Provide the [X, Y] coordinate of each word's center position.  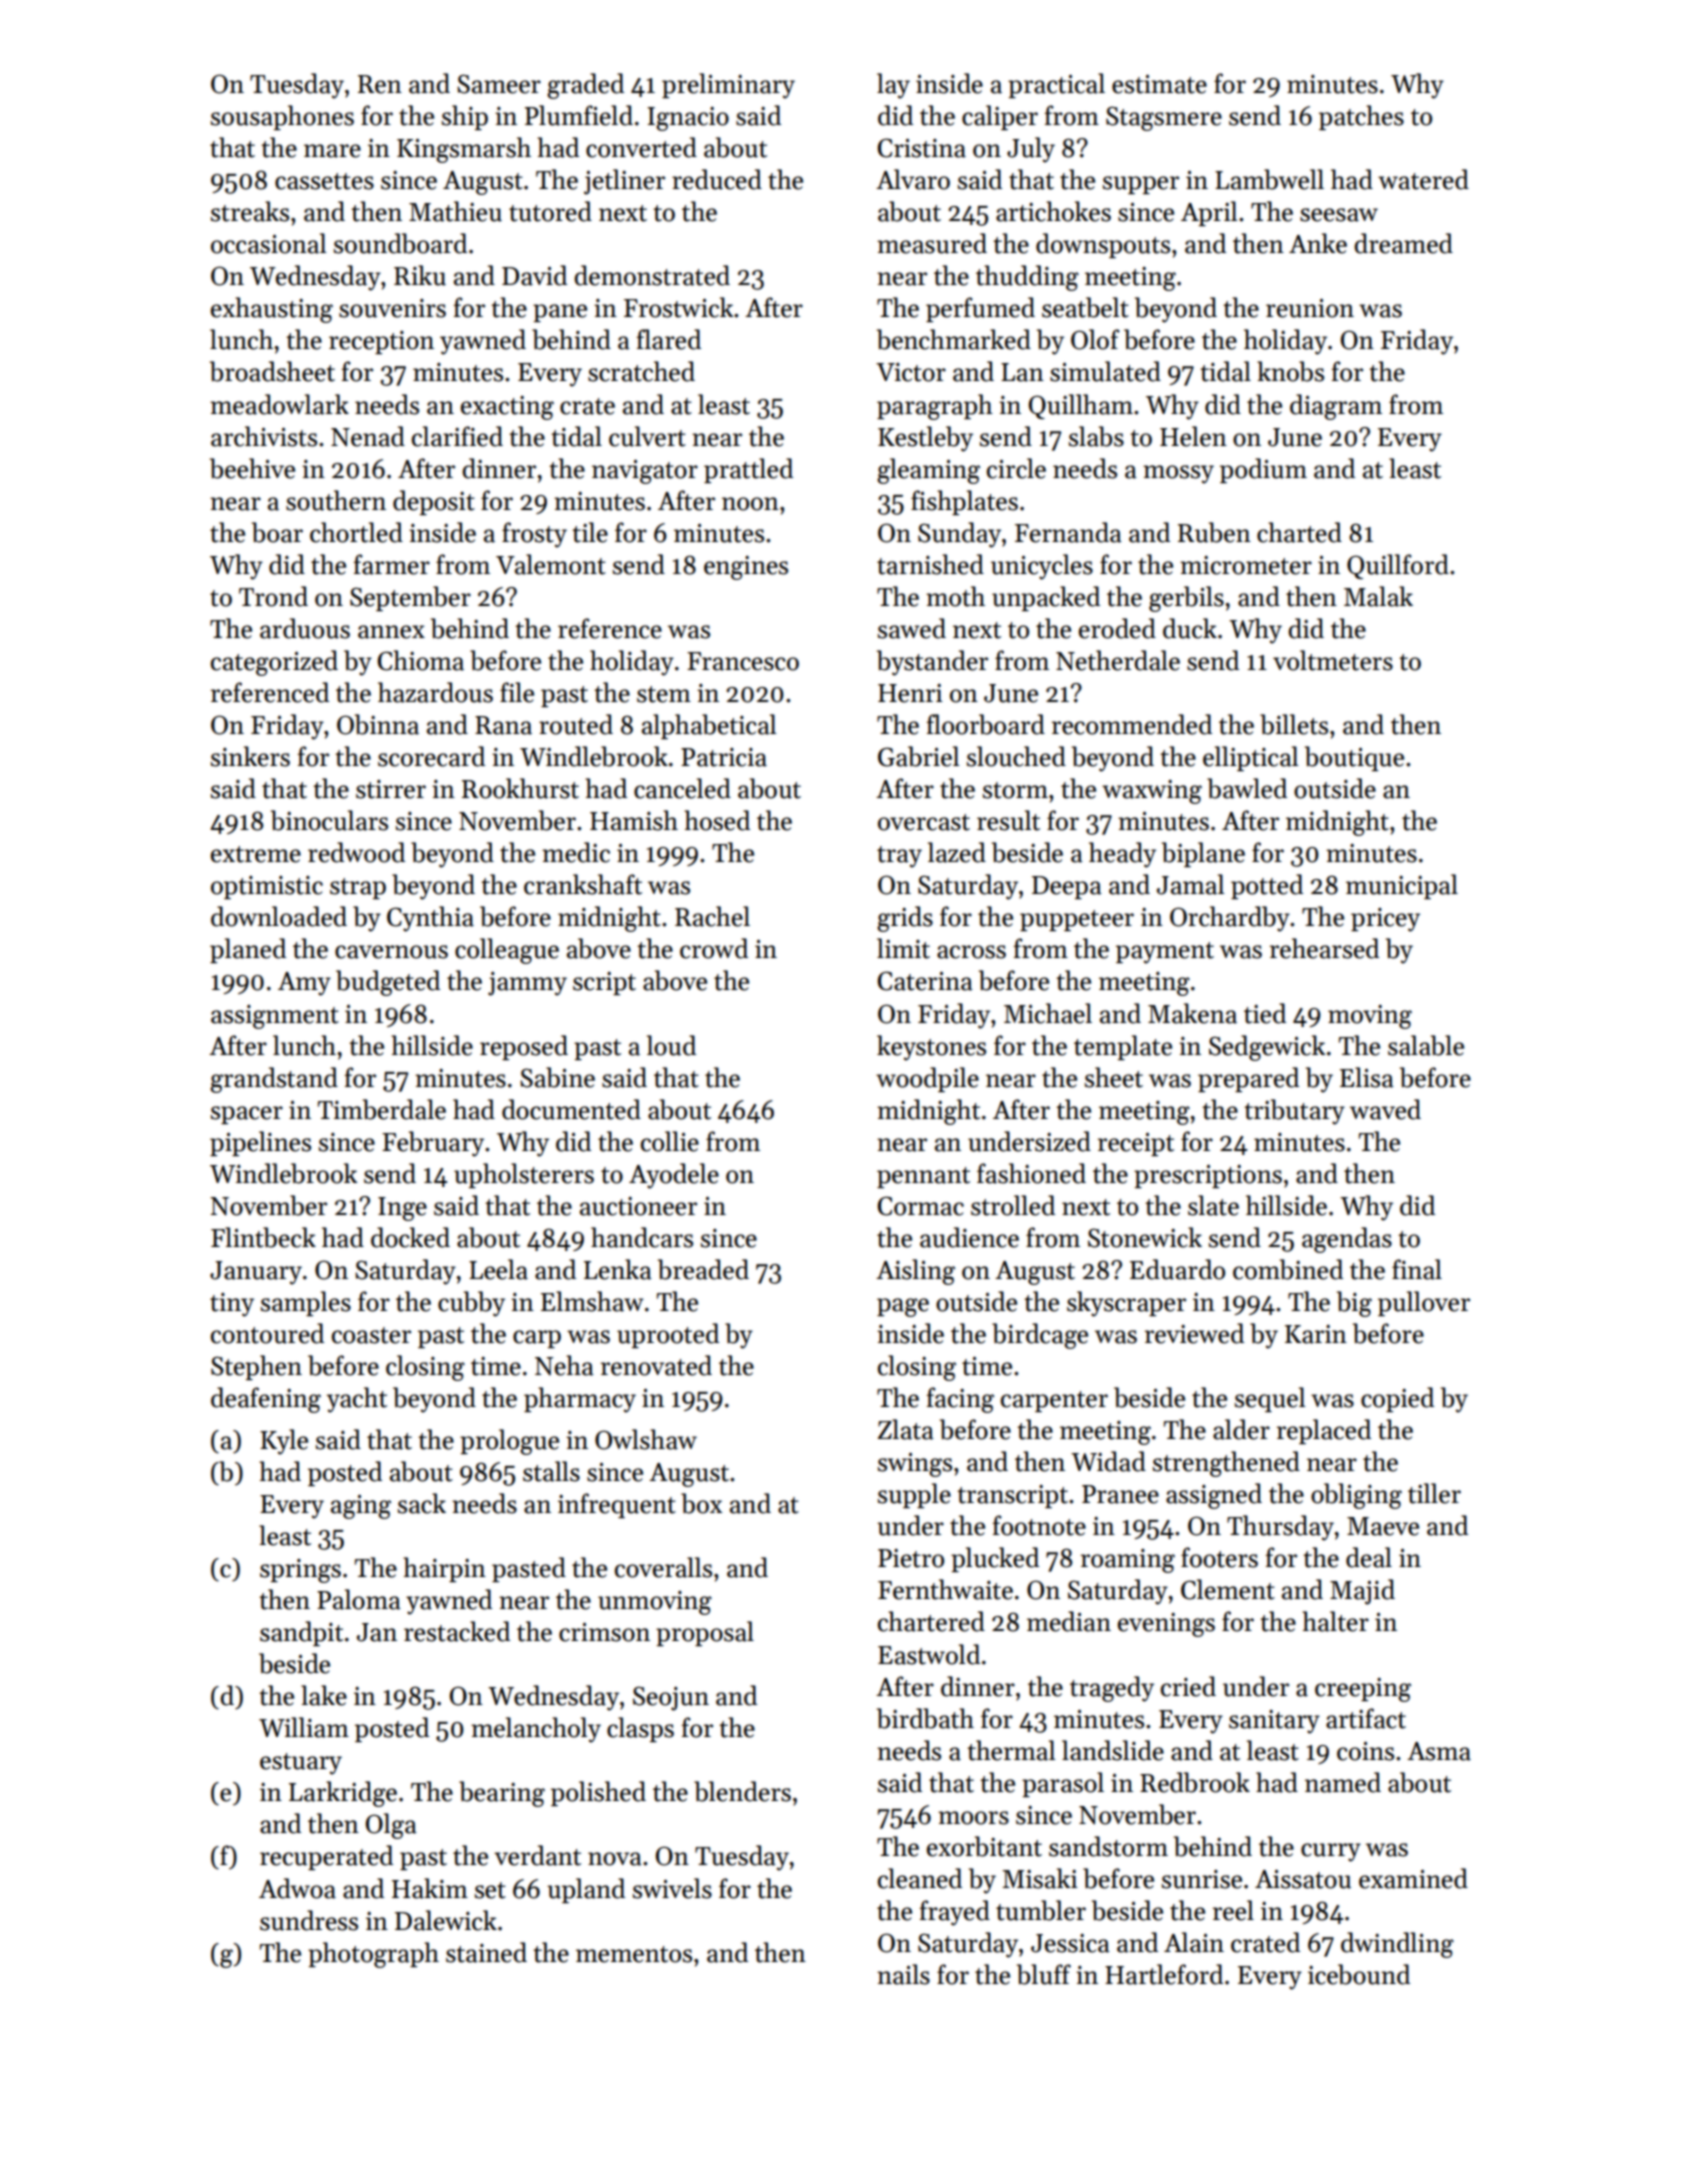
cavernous [391, 952]
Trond [273, 596]
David [534, 275]
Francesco [743, 661]
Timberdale [382, 1109]
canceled [682, 788]
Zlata [906, 1429]
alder [1241, 1429]
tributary [1294, 1112]
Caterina [925, 981]
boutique [1354, 758]
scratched [641, 371]
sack [422, 1503]
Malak [1378, 596]
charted [1299, 532]
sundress [309, 1920]
